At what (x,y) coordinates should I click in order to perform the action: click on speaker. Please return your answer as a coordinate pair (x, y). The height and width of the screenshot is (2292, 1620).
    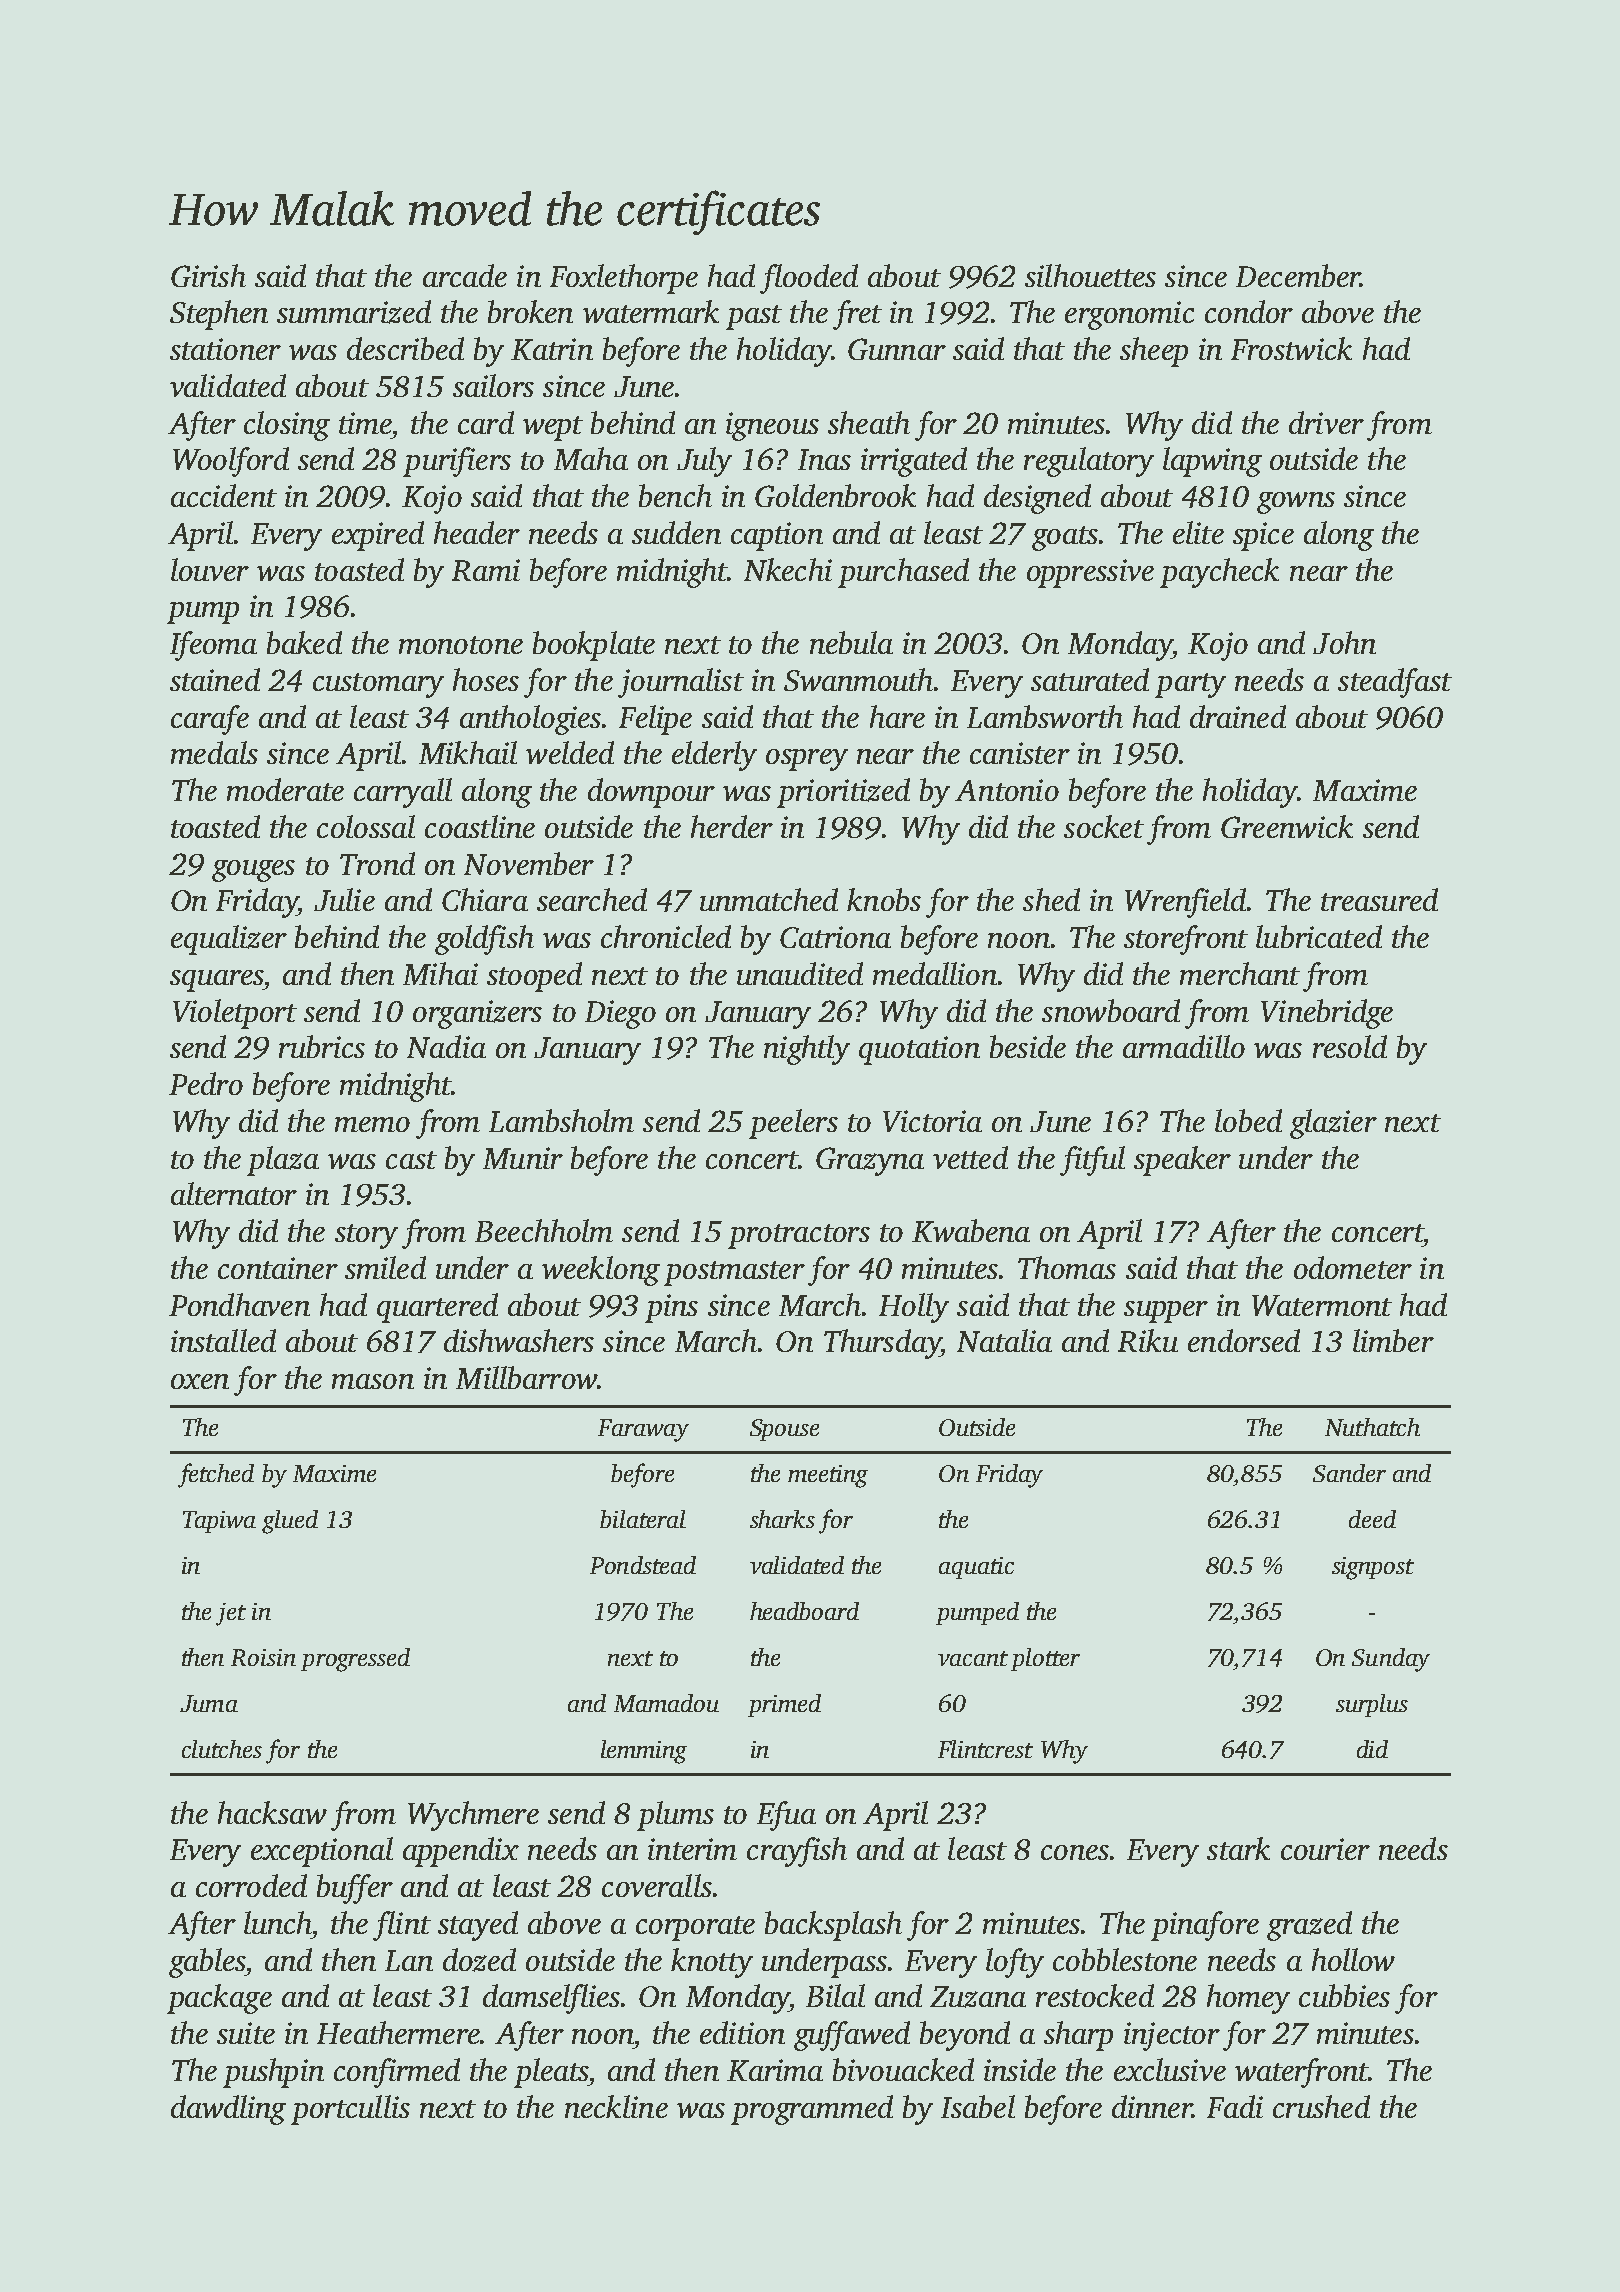
    Looking at the image, I should click on (1182, 1161).
